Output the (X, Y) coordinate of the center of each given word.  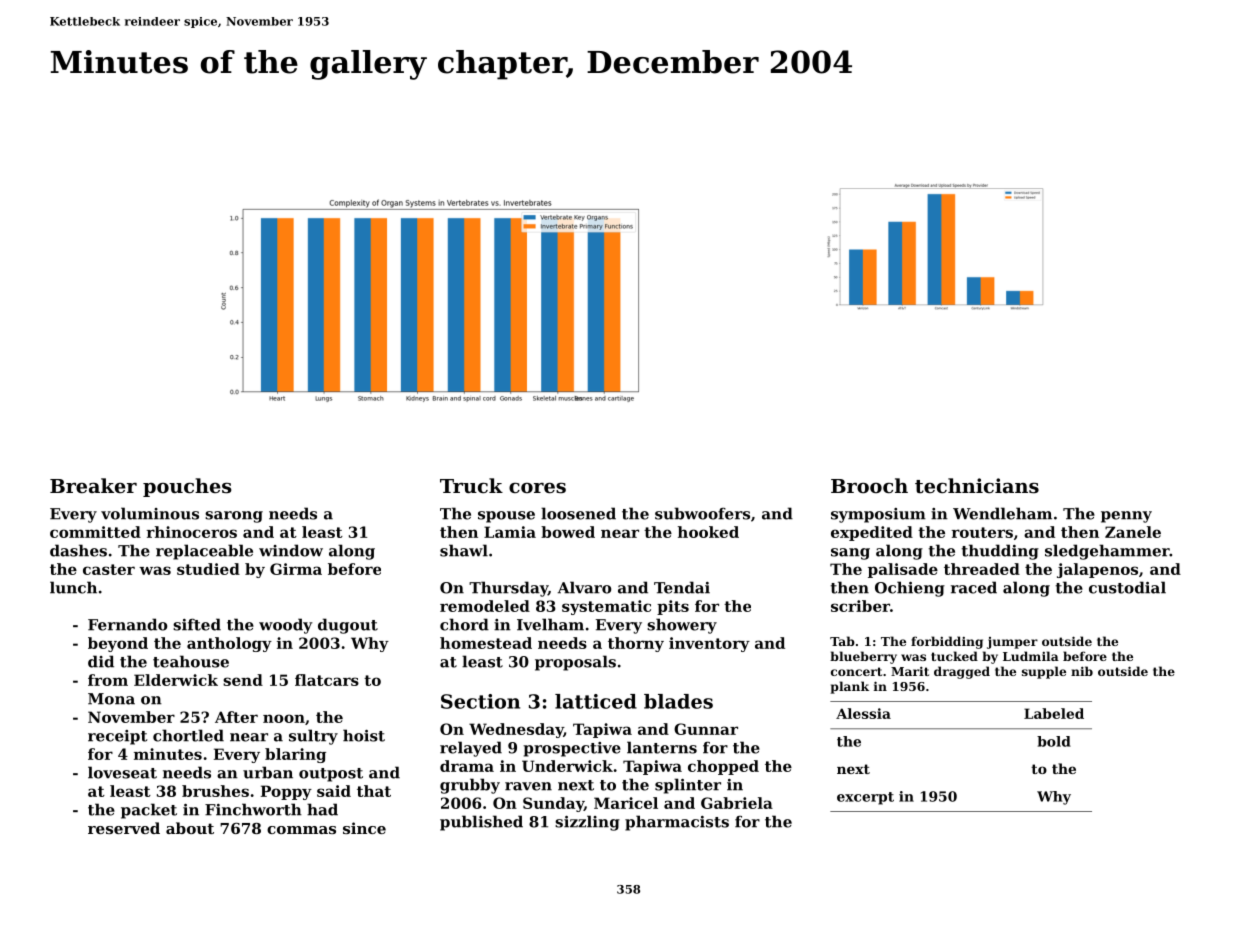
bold (1054, 741)
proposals (575, 663)
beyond (118, 644)
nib (1082, 671)
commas (301, 830)
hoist (364, 735)
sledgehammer (1107, 552)
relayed (471, 749)
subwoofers (702, 513)
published (481, 823)
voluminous (150, 513)
